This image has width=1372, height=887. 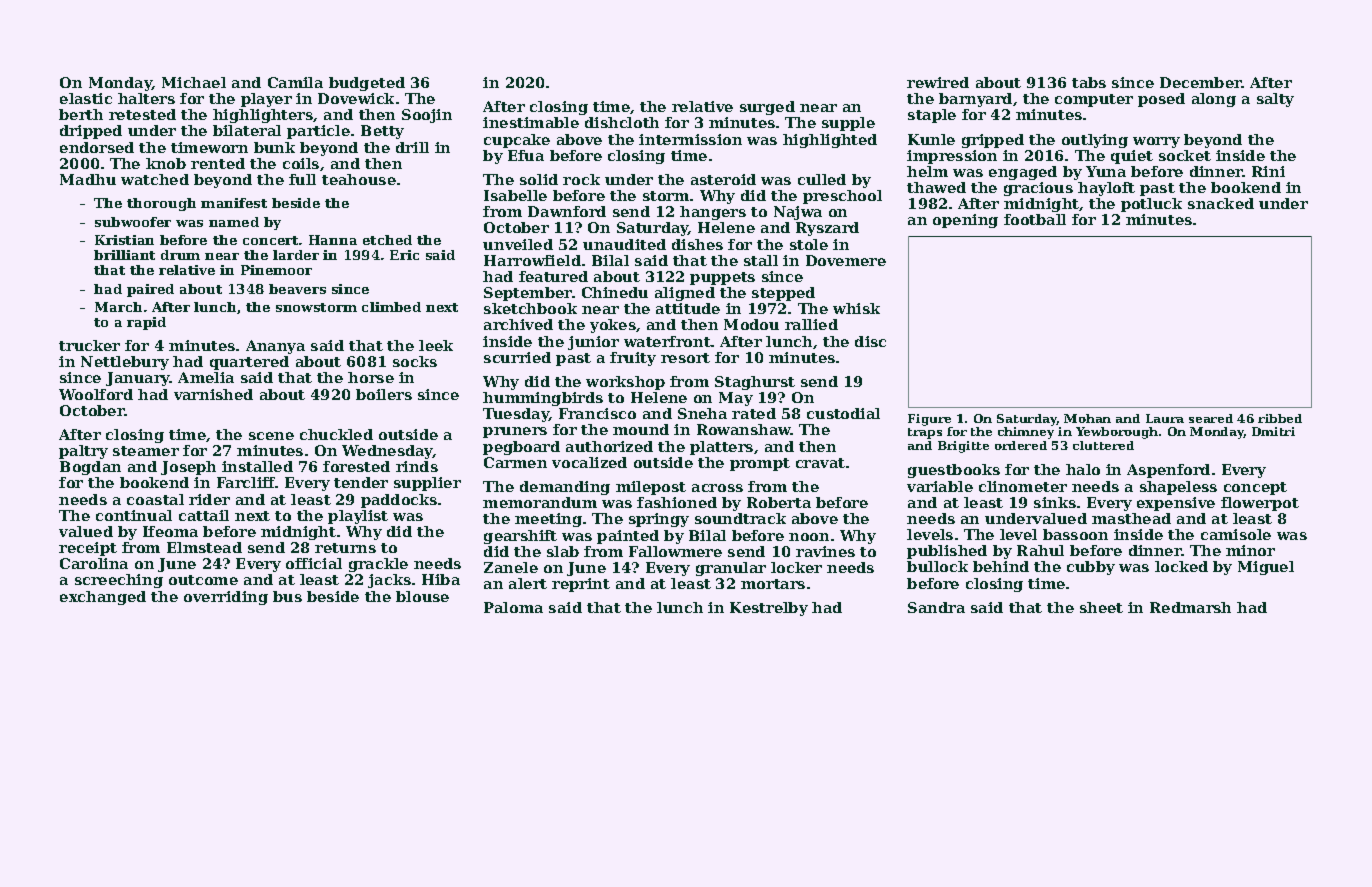 I want to click on whisk, so click(x=856, y=308).
